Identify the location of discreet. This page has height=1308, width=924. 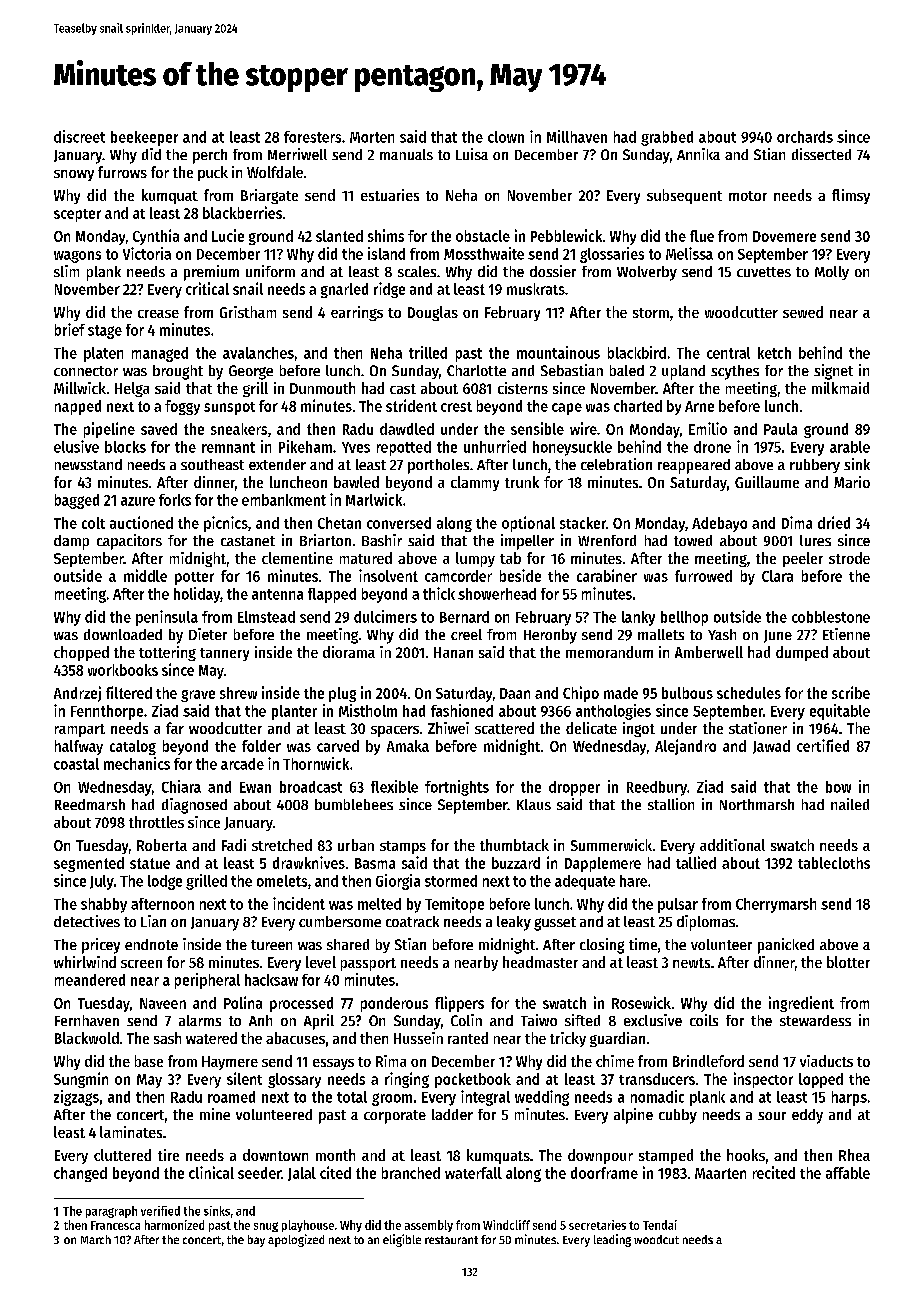
(79, 136).
